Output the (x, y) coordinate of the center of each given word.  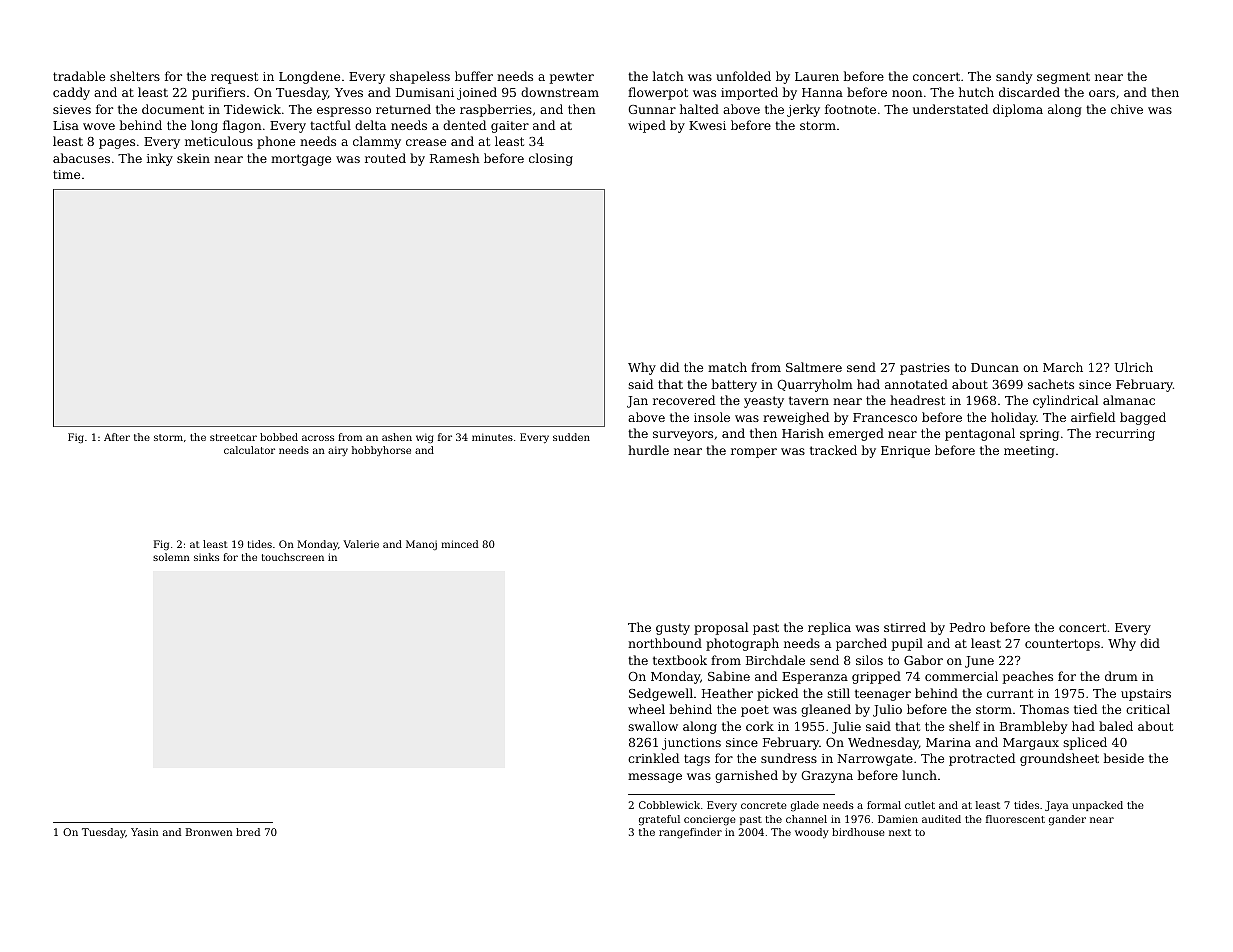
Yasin (144, 832)
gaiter (510, 127)
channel (806, 819)
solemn (171, 557)
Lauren (817, 76)
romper (754, 453)
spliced (1085, 743)
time (66, 174)
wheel (646, 709)
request (234, 78)
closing (551, 159)
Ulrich (1134, 367)
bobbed (279, 437)
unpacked (1097, 806)
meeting (1029, 452)
